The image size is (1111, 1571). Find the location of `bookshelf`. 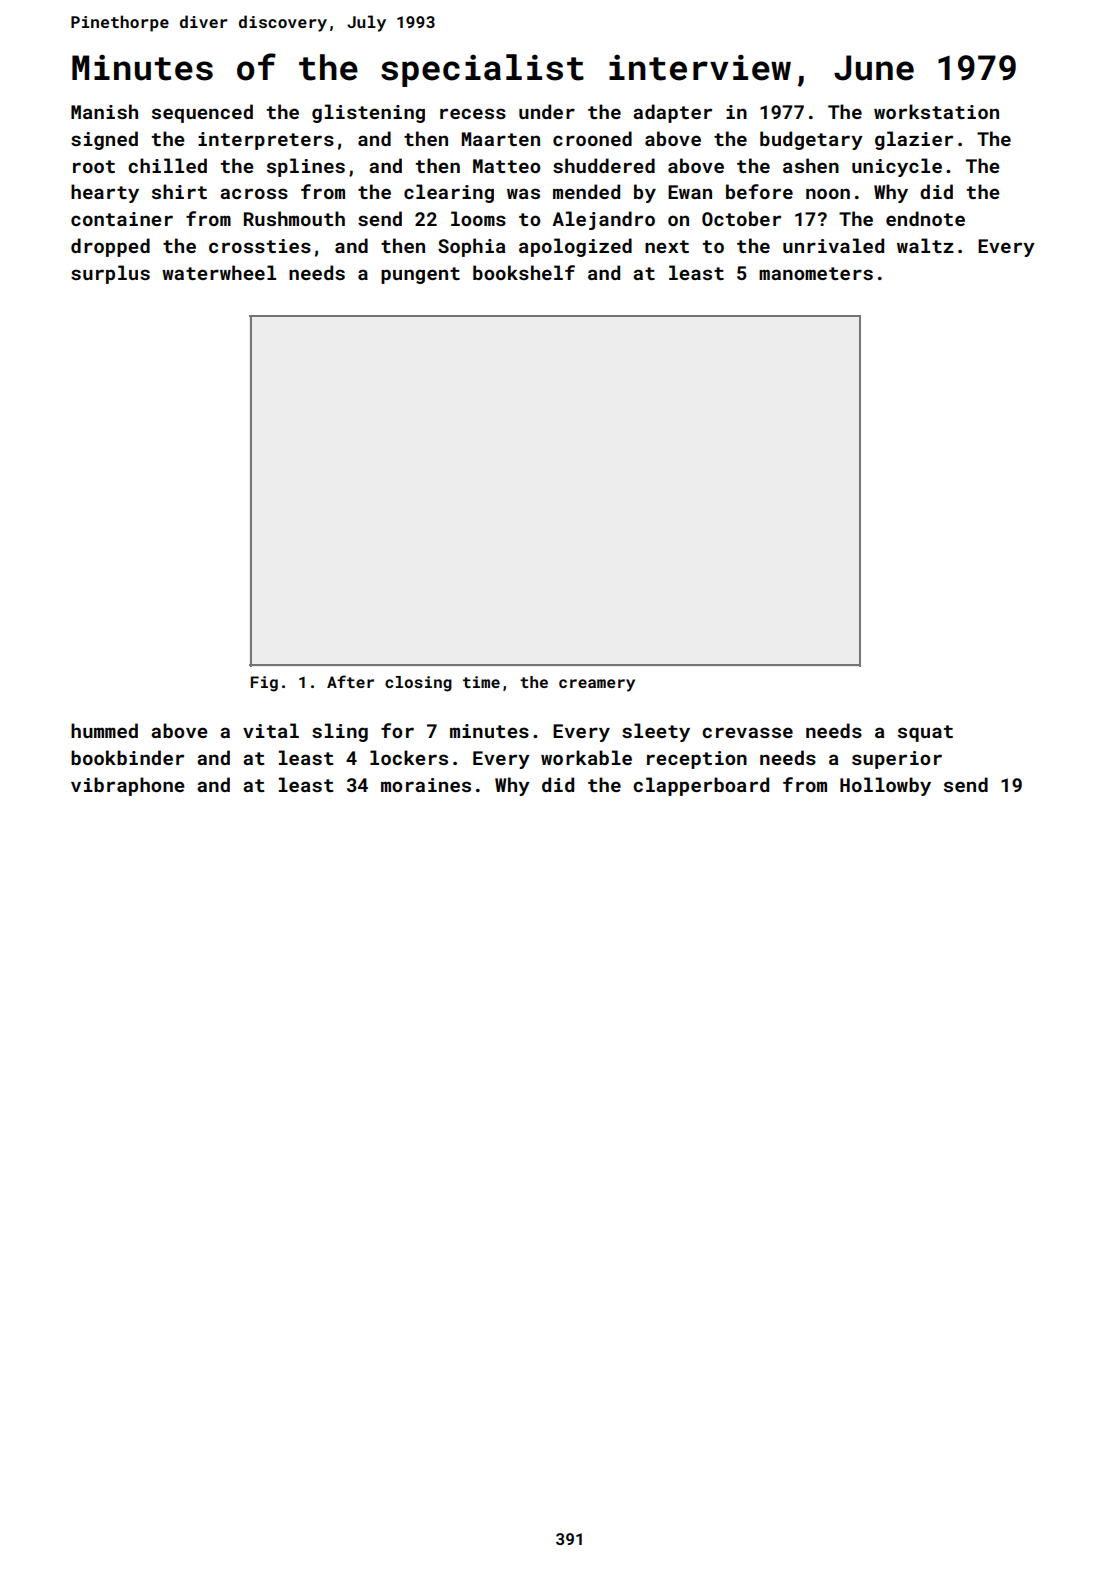

bookshelf is located at coordinates (524, 272).
